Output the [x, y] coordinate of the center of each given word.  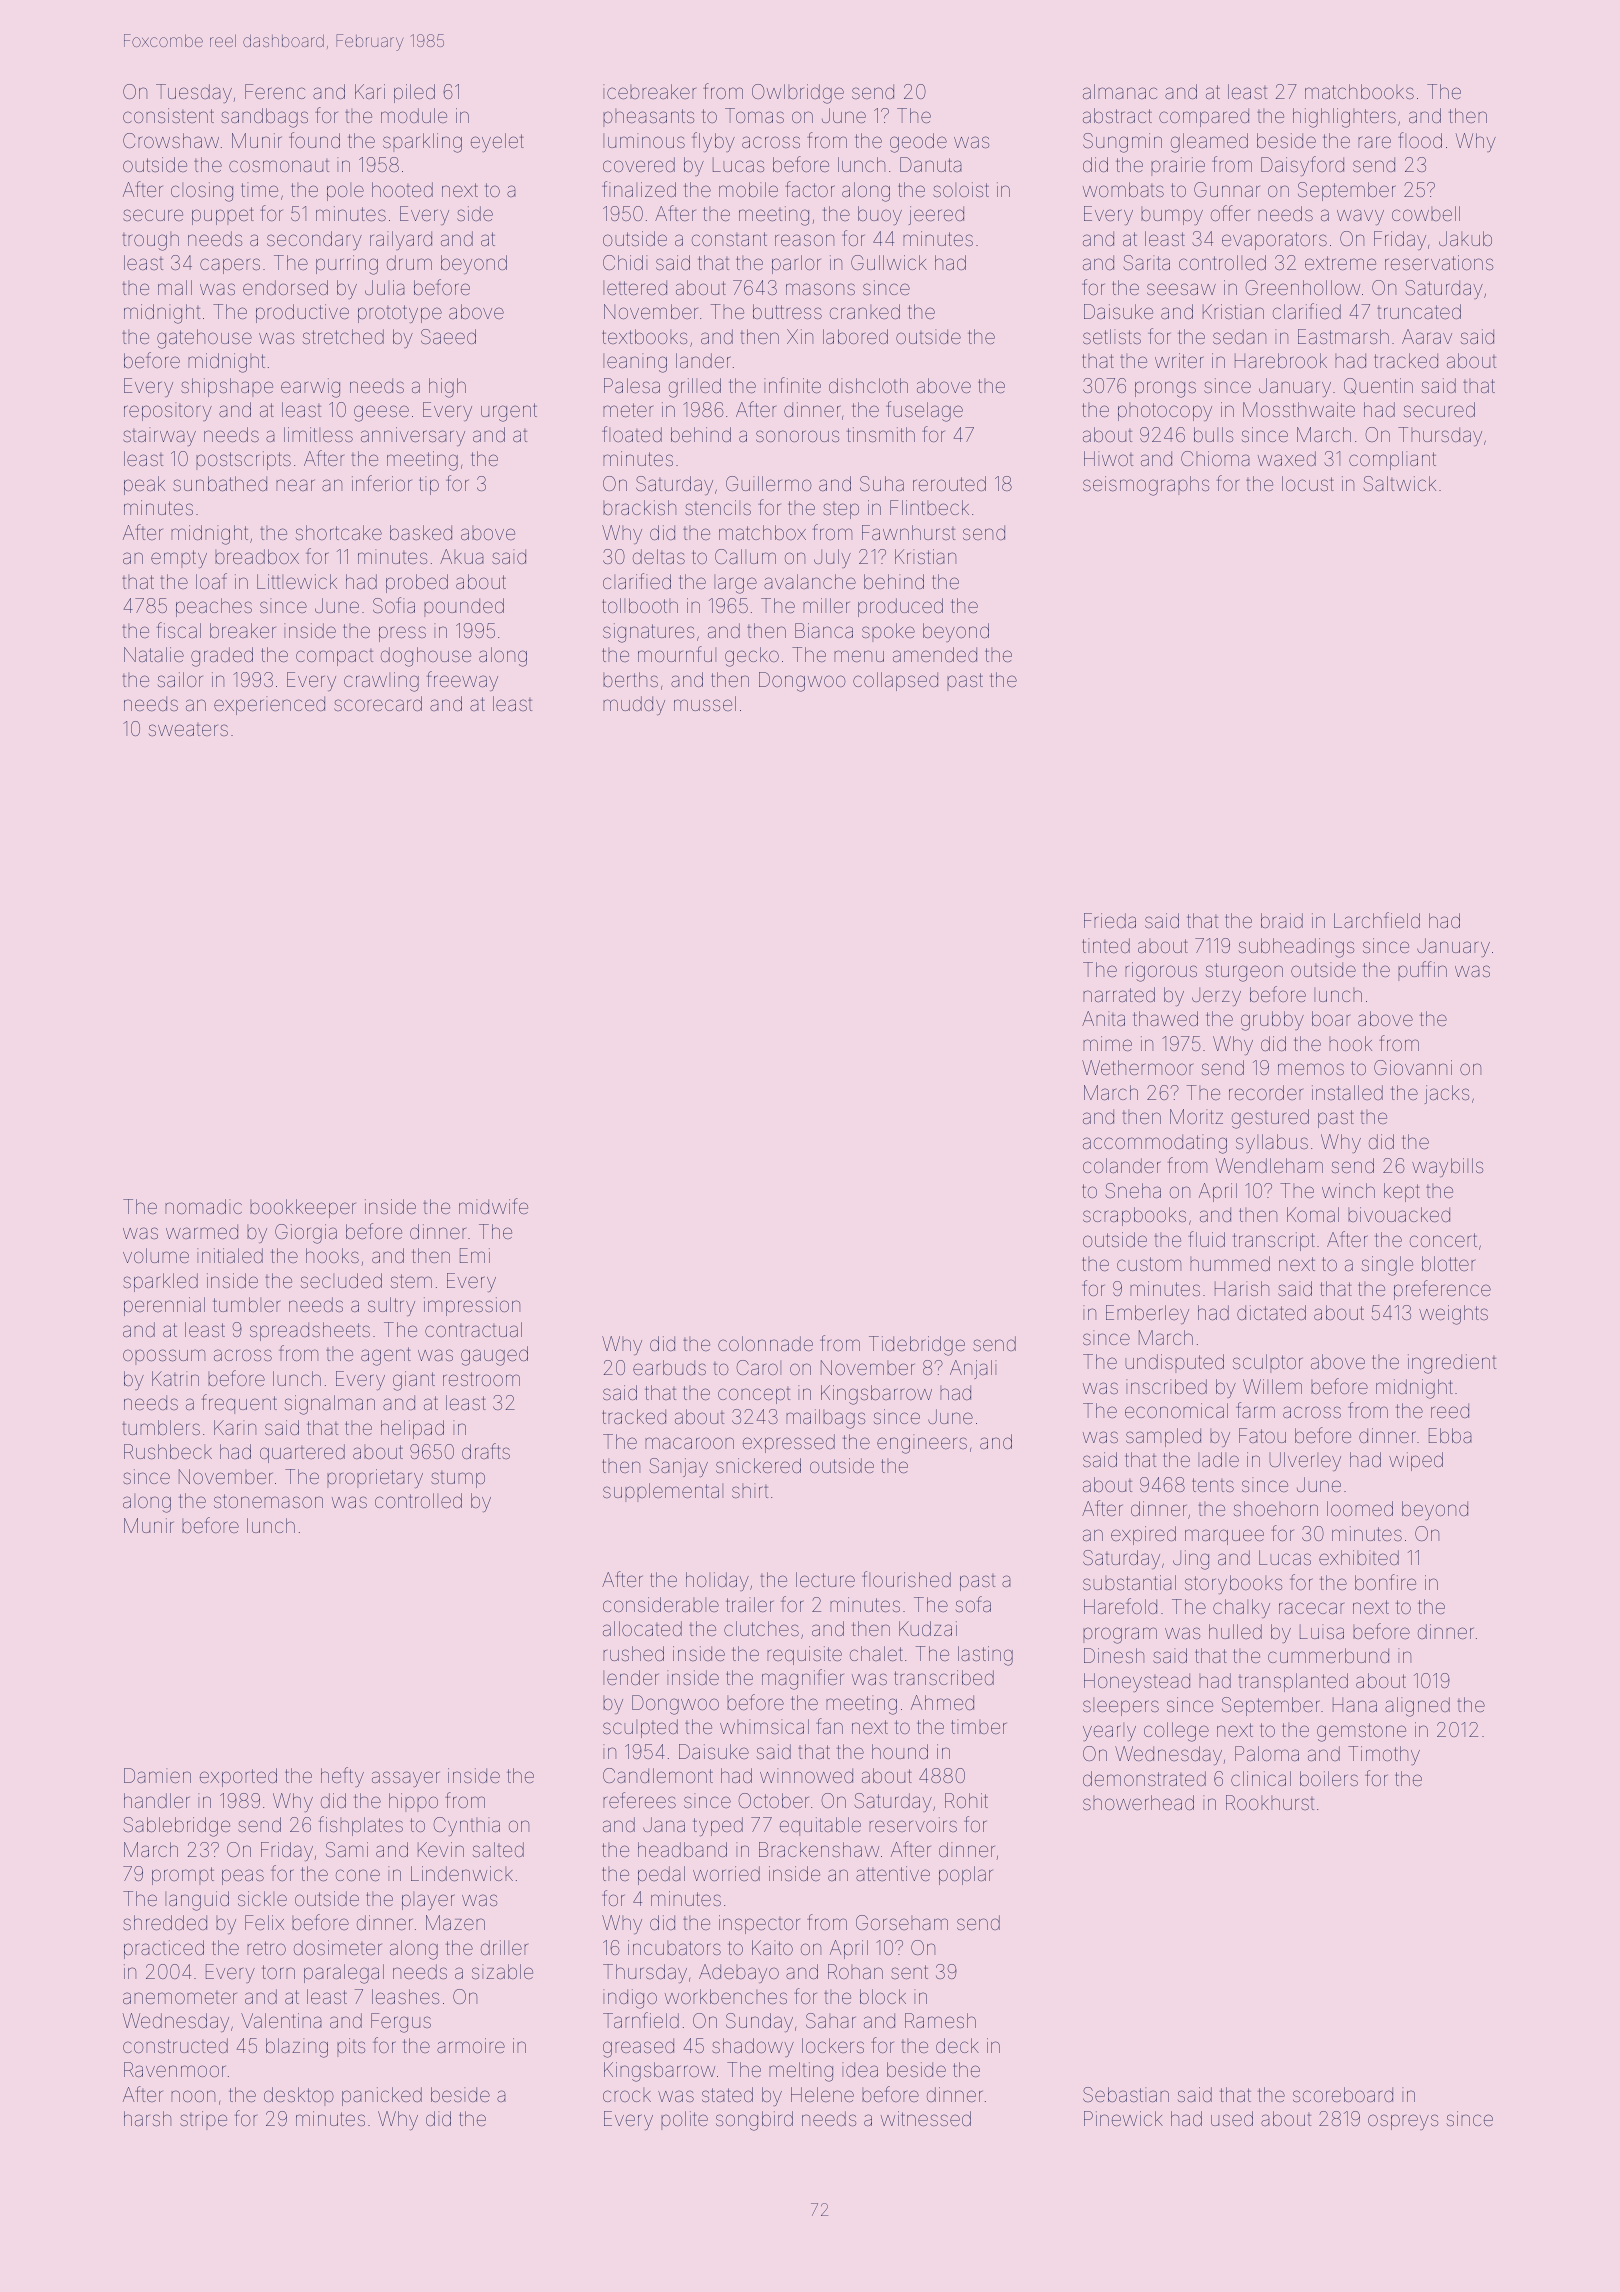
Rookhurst [1270, 1802]
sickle [262, 1898]
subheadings [1296, 948]
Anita [1103, 1018]
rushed [633, 1653]
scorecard [378, 703]
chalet [876, 1653]
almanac [1120, 91]
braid [1282, 920]
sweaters [188, 729]
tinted [1106, 945]
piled [414, 93]
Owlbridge [798, 94]
